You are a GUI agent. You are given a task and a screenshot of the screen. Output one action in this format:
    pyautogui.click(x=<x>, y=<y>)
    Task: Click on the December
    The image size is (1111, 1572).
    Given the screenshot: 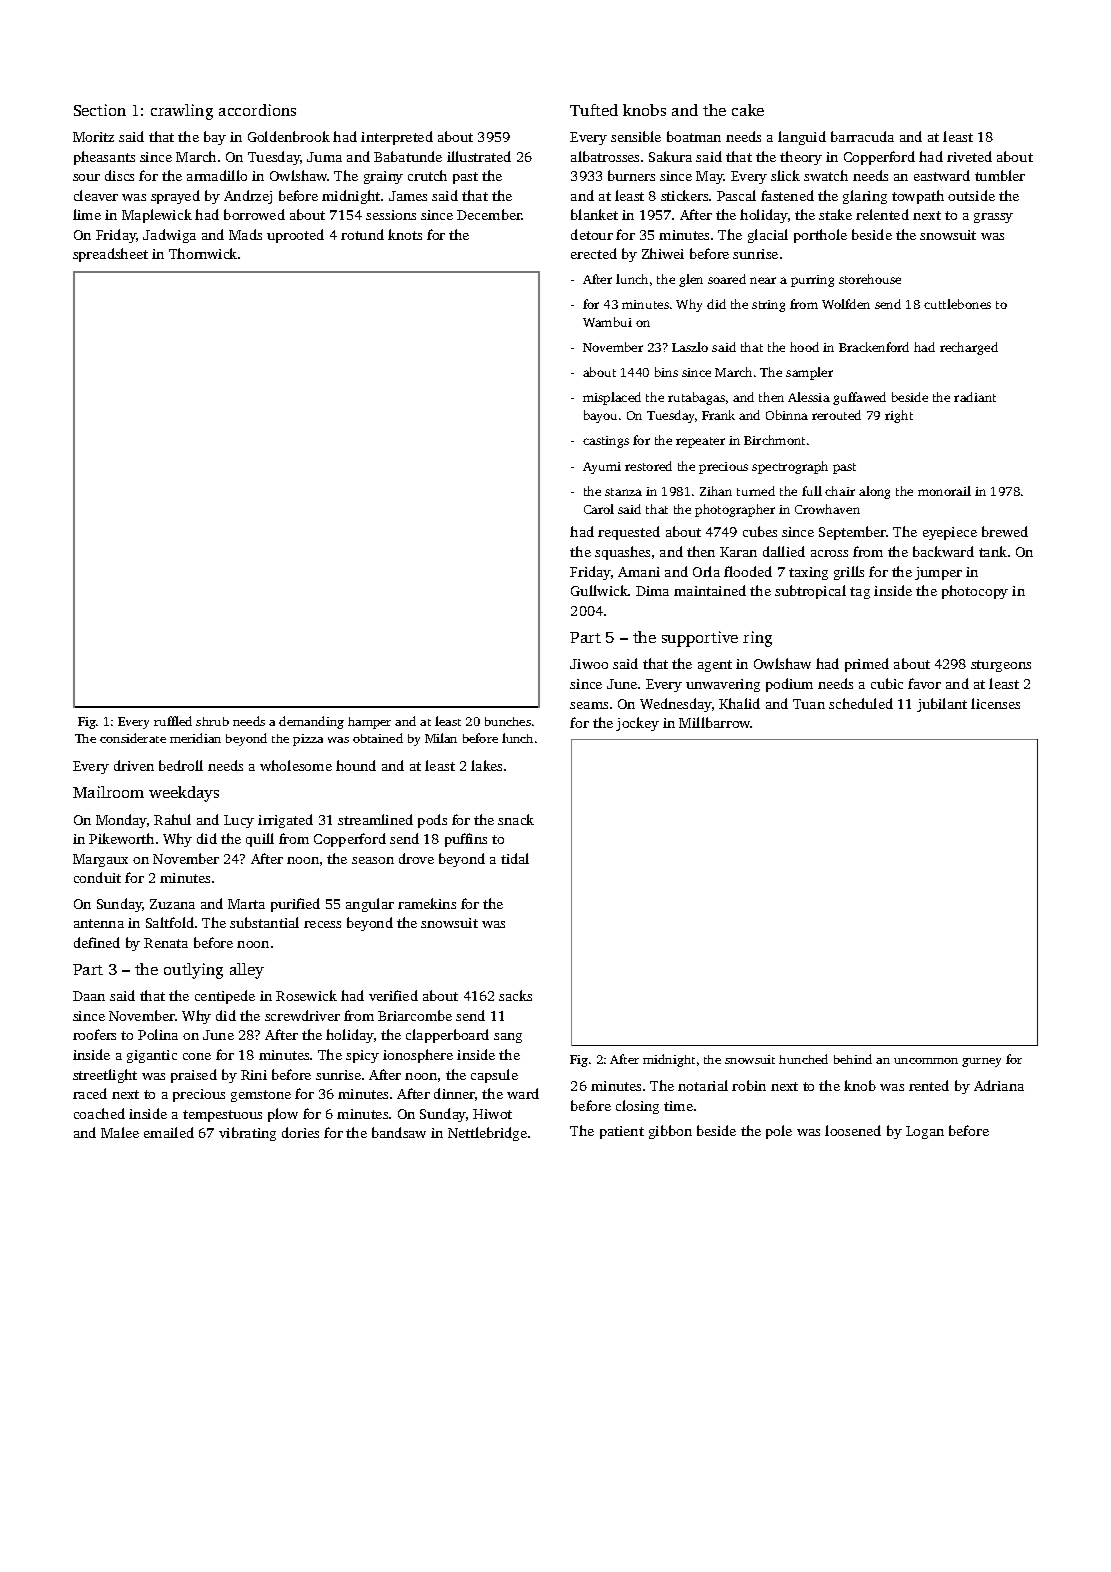 What is the action you would take?
    pyautogui.click(x=489, y=214)
